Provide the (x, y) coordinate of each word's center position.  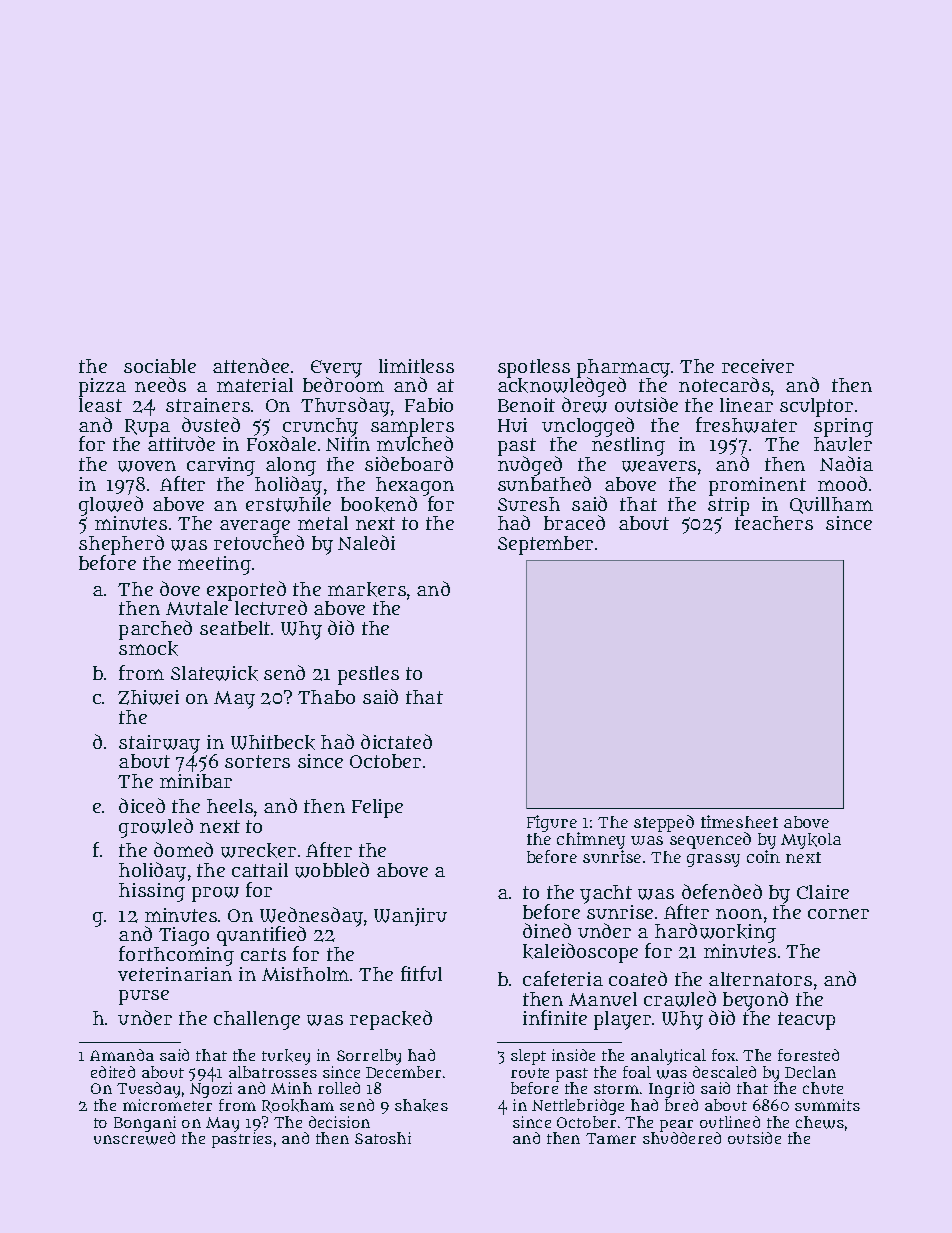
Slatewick (214, 673)
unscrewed (134, 1138)
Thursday (345, 407)
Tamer (611, 1138)
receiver (758, 366)
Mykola (811, 841)
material (255, 385)
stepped (664, 823)
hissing (152, 892)
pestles (368, 675)
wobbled (332, 870)
